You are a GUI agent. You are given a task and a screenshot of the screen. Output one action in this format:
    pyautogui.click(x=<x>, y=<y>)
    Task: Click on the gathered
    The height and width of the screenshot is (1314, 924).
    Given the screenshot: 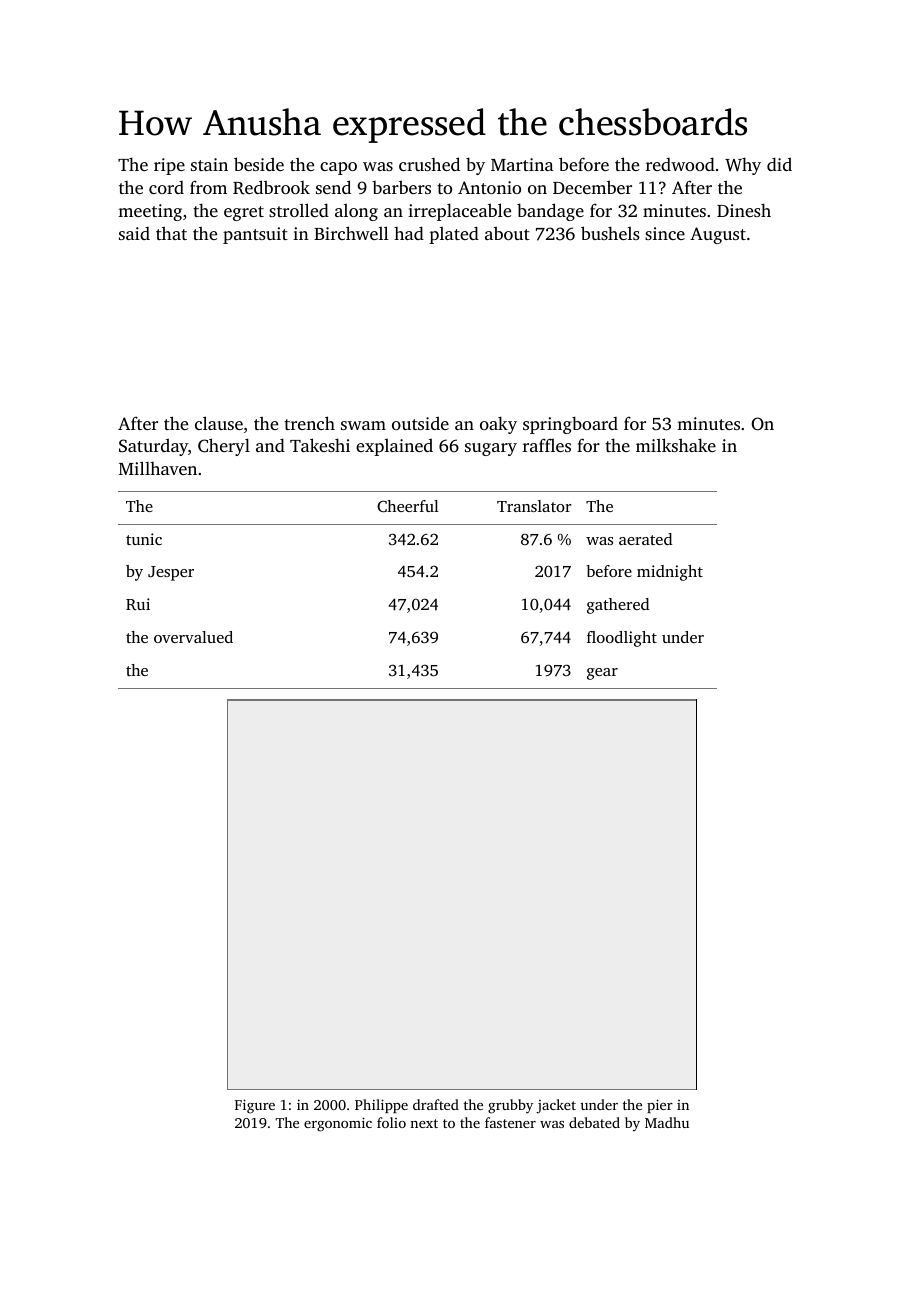 What is the action you would take?
    pyautogui.click(x=618, y=606)
